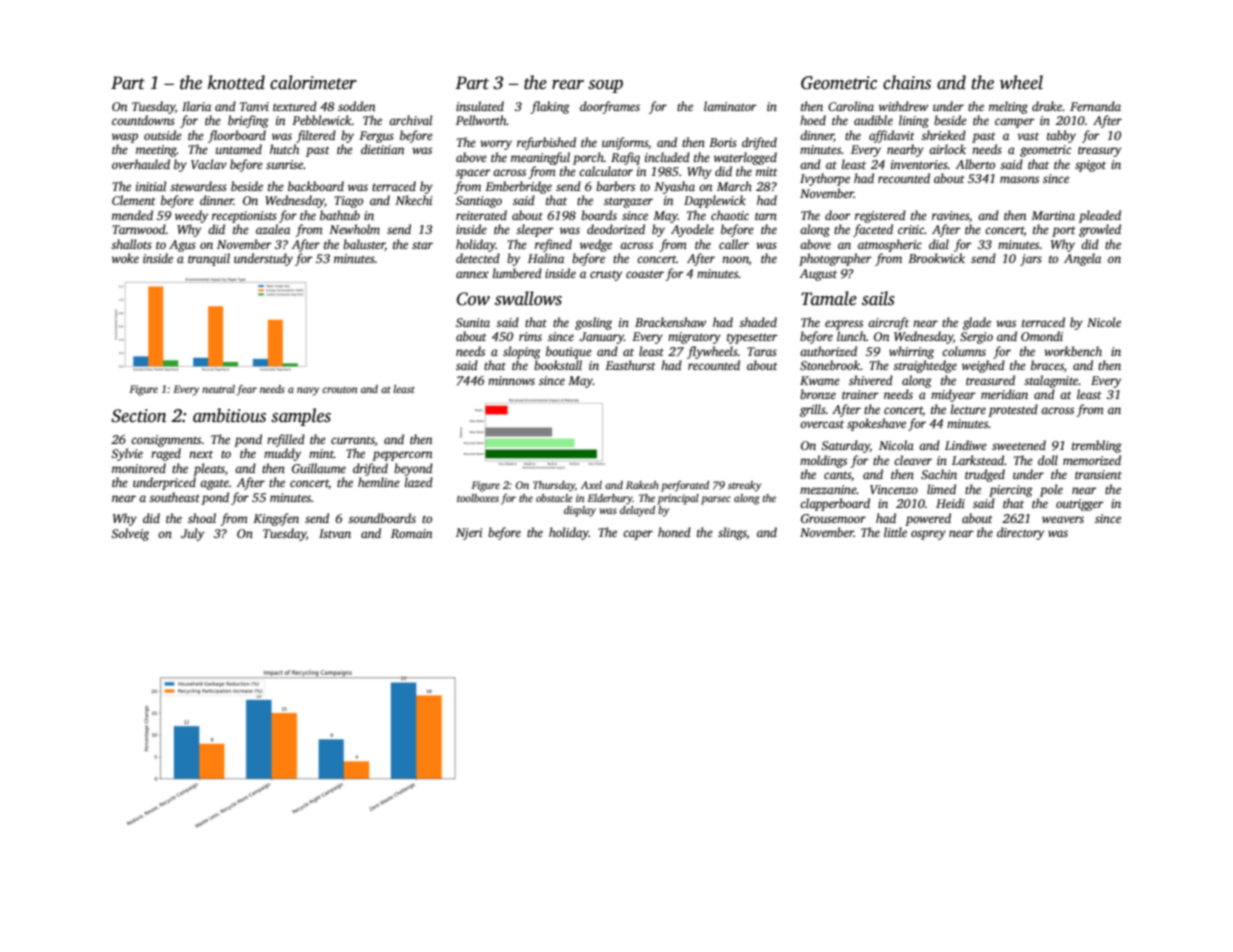  I want to click on minnows, so click(511, 380).
